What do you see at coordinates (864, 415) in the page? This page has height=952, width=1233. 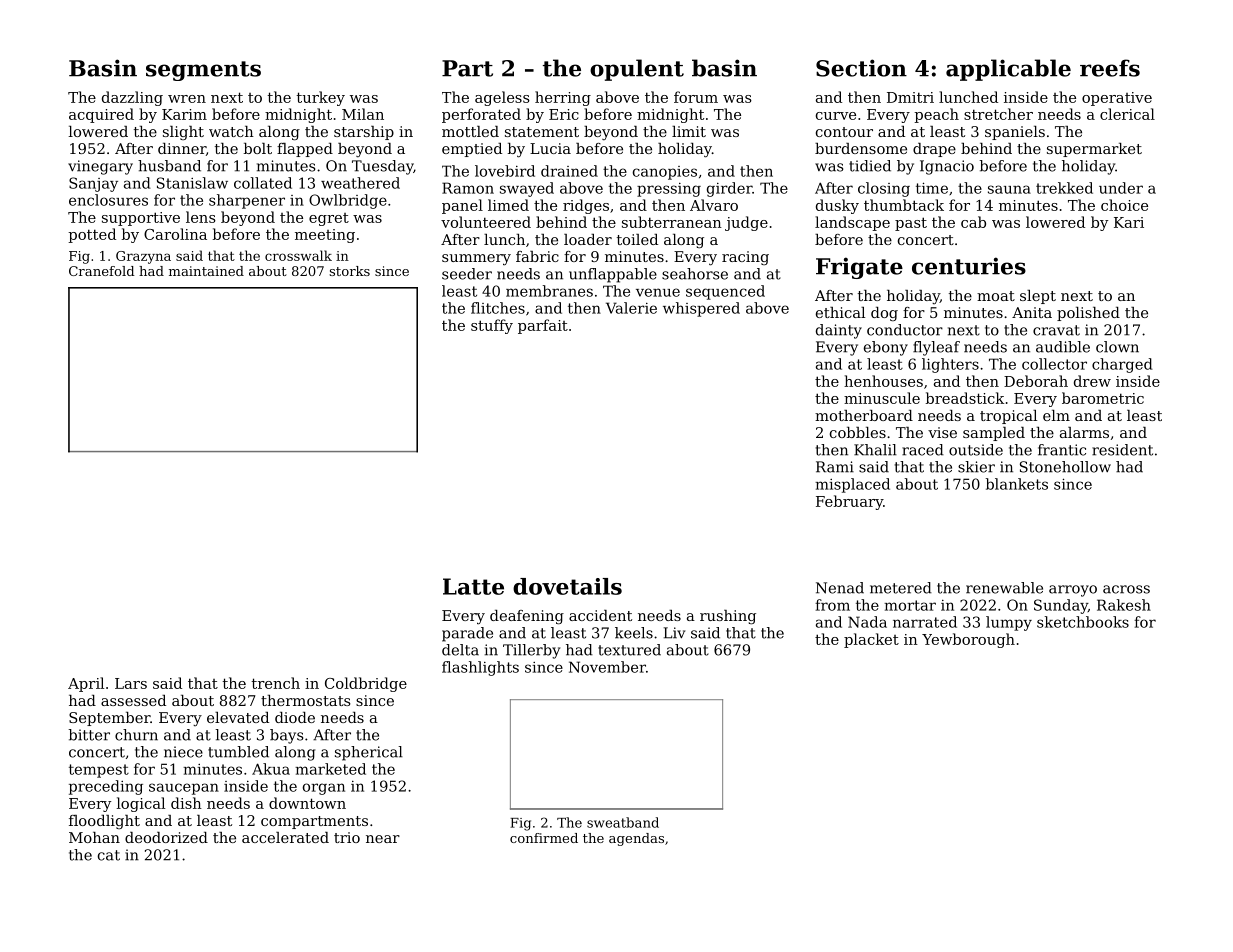 I see `motherboard` at bounding box center [864, 415].
